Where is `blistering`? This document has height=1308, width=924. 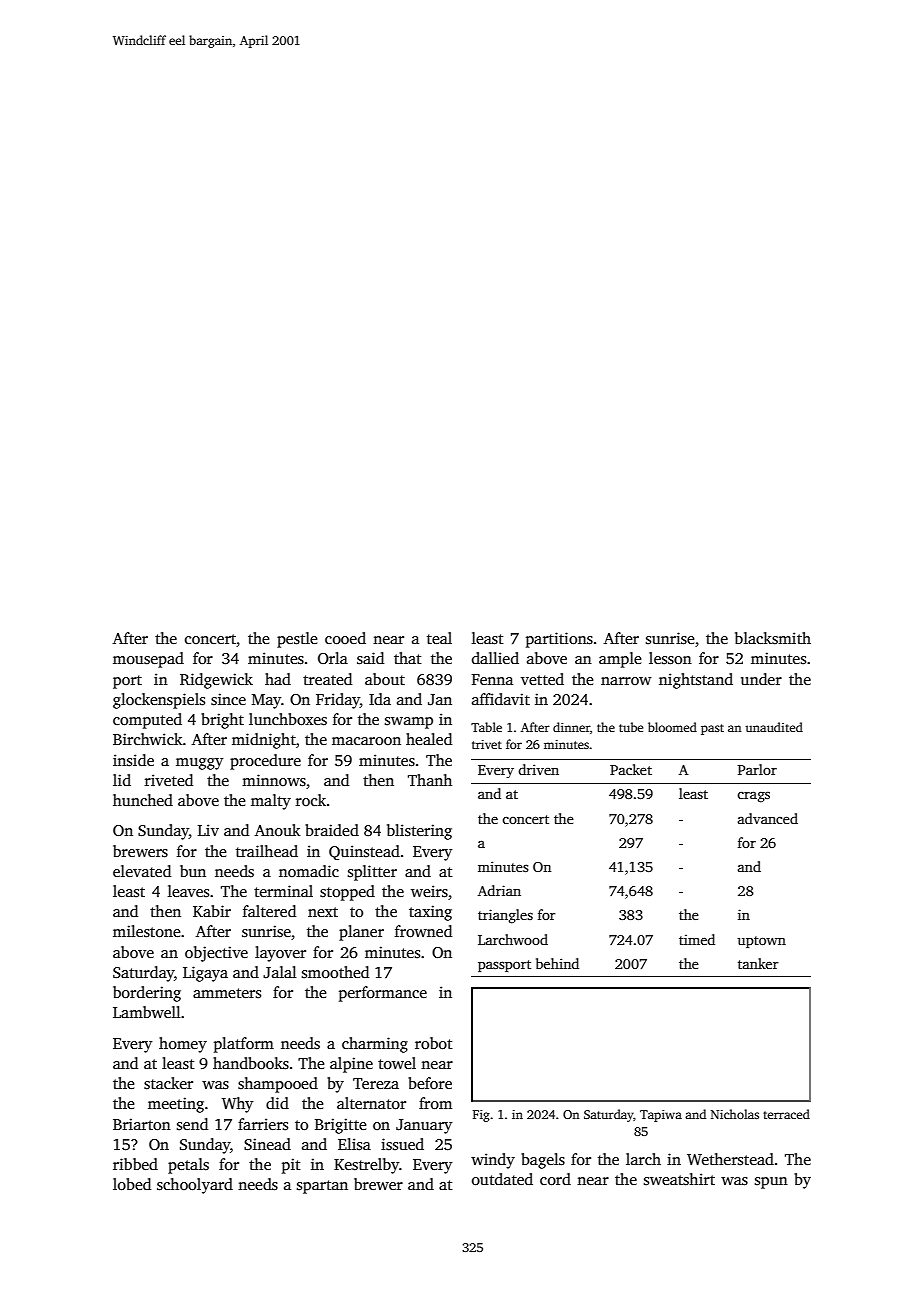 blistering is located at coordinates (419, 832).
